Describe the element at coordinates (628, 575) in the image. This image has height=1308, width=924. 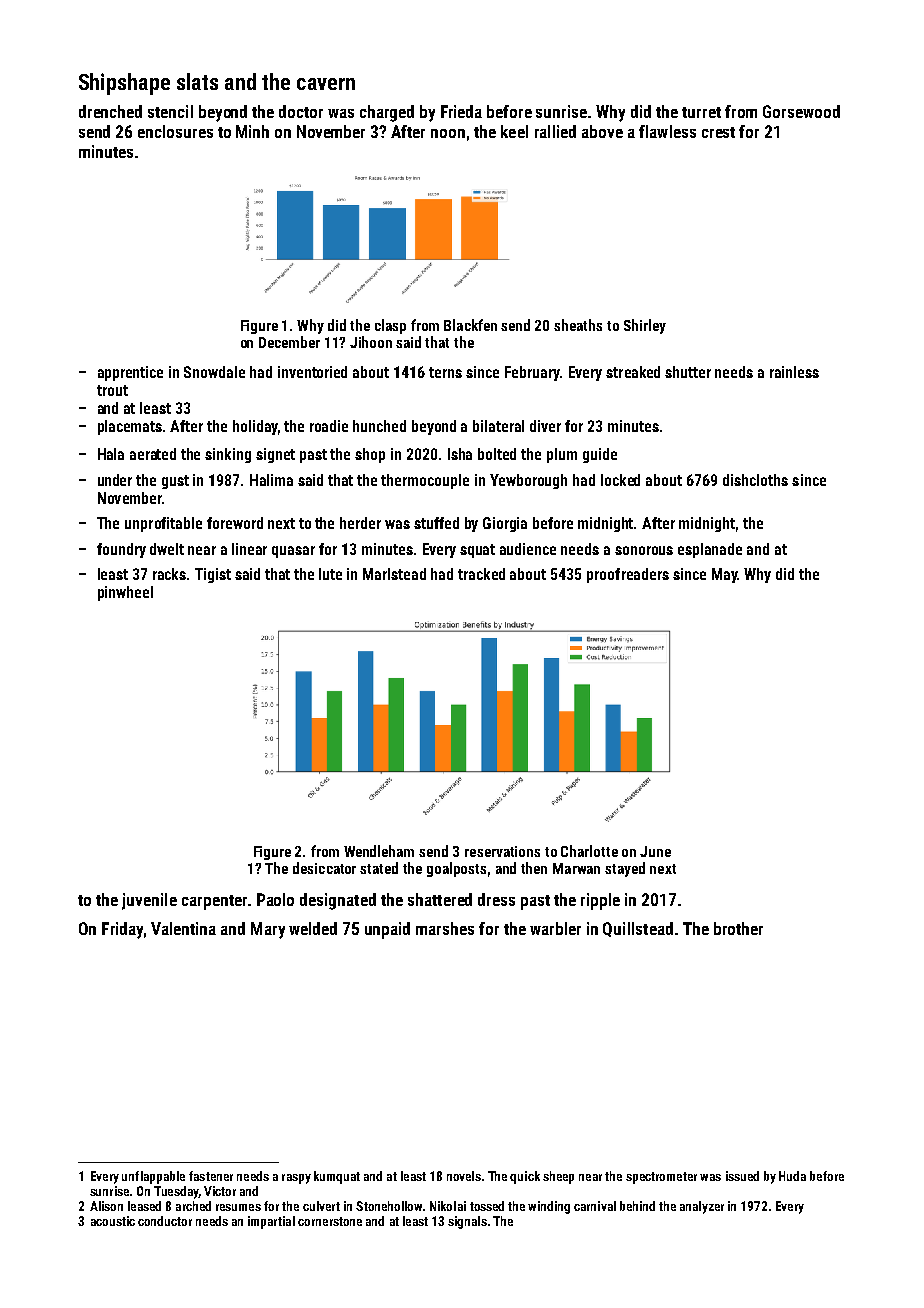
I see `proofreaders` at that location.
